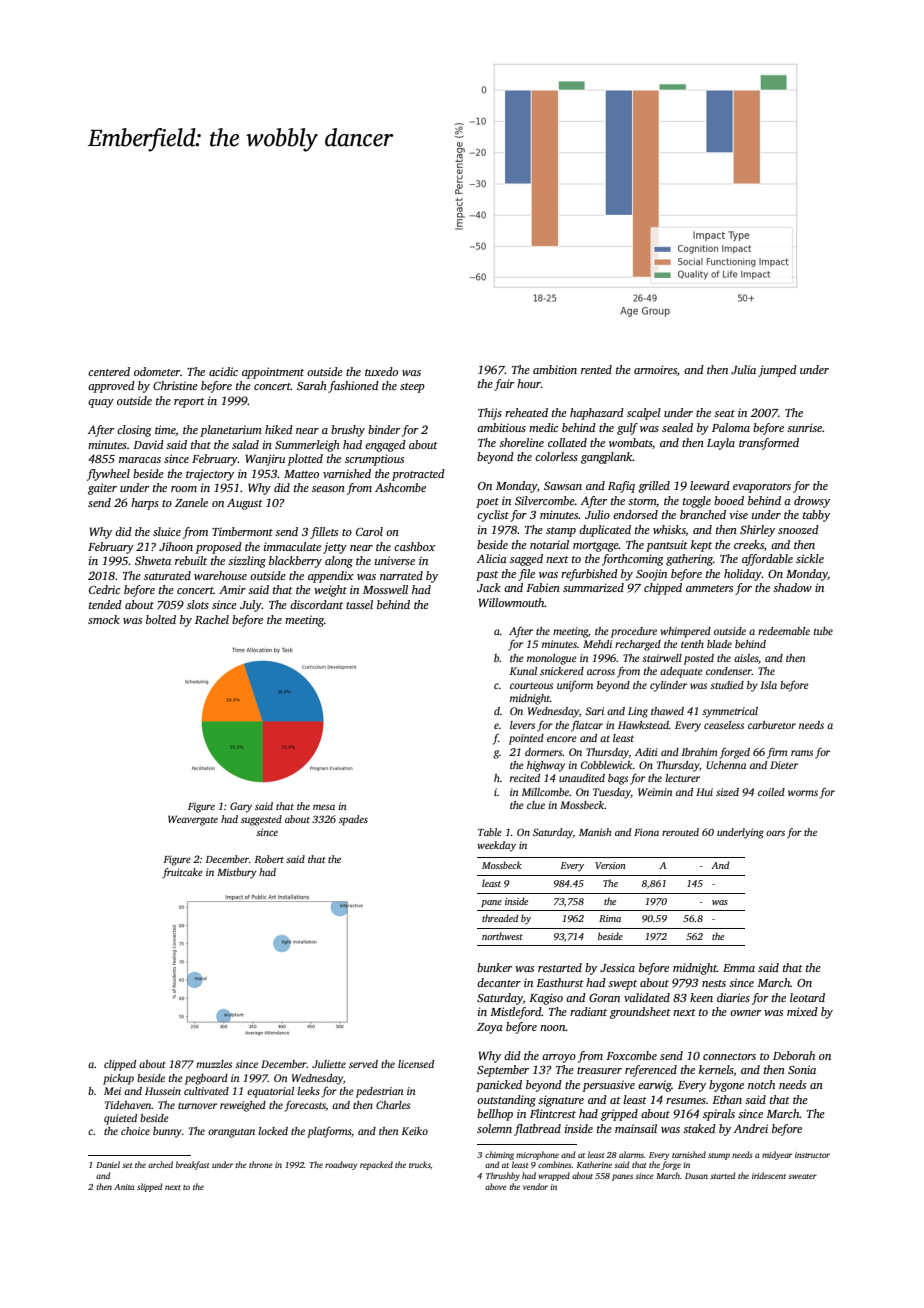 The image size is (924, 1308). I want to click on cultivated, so click(206, 1091).
